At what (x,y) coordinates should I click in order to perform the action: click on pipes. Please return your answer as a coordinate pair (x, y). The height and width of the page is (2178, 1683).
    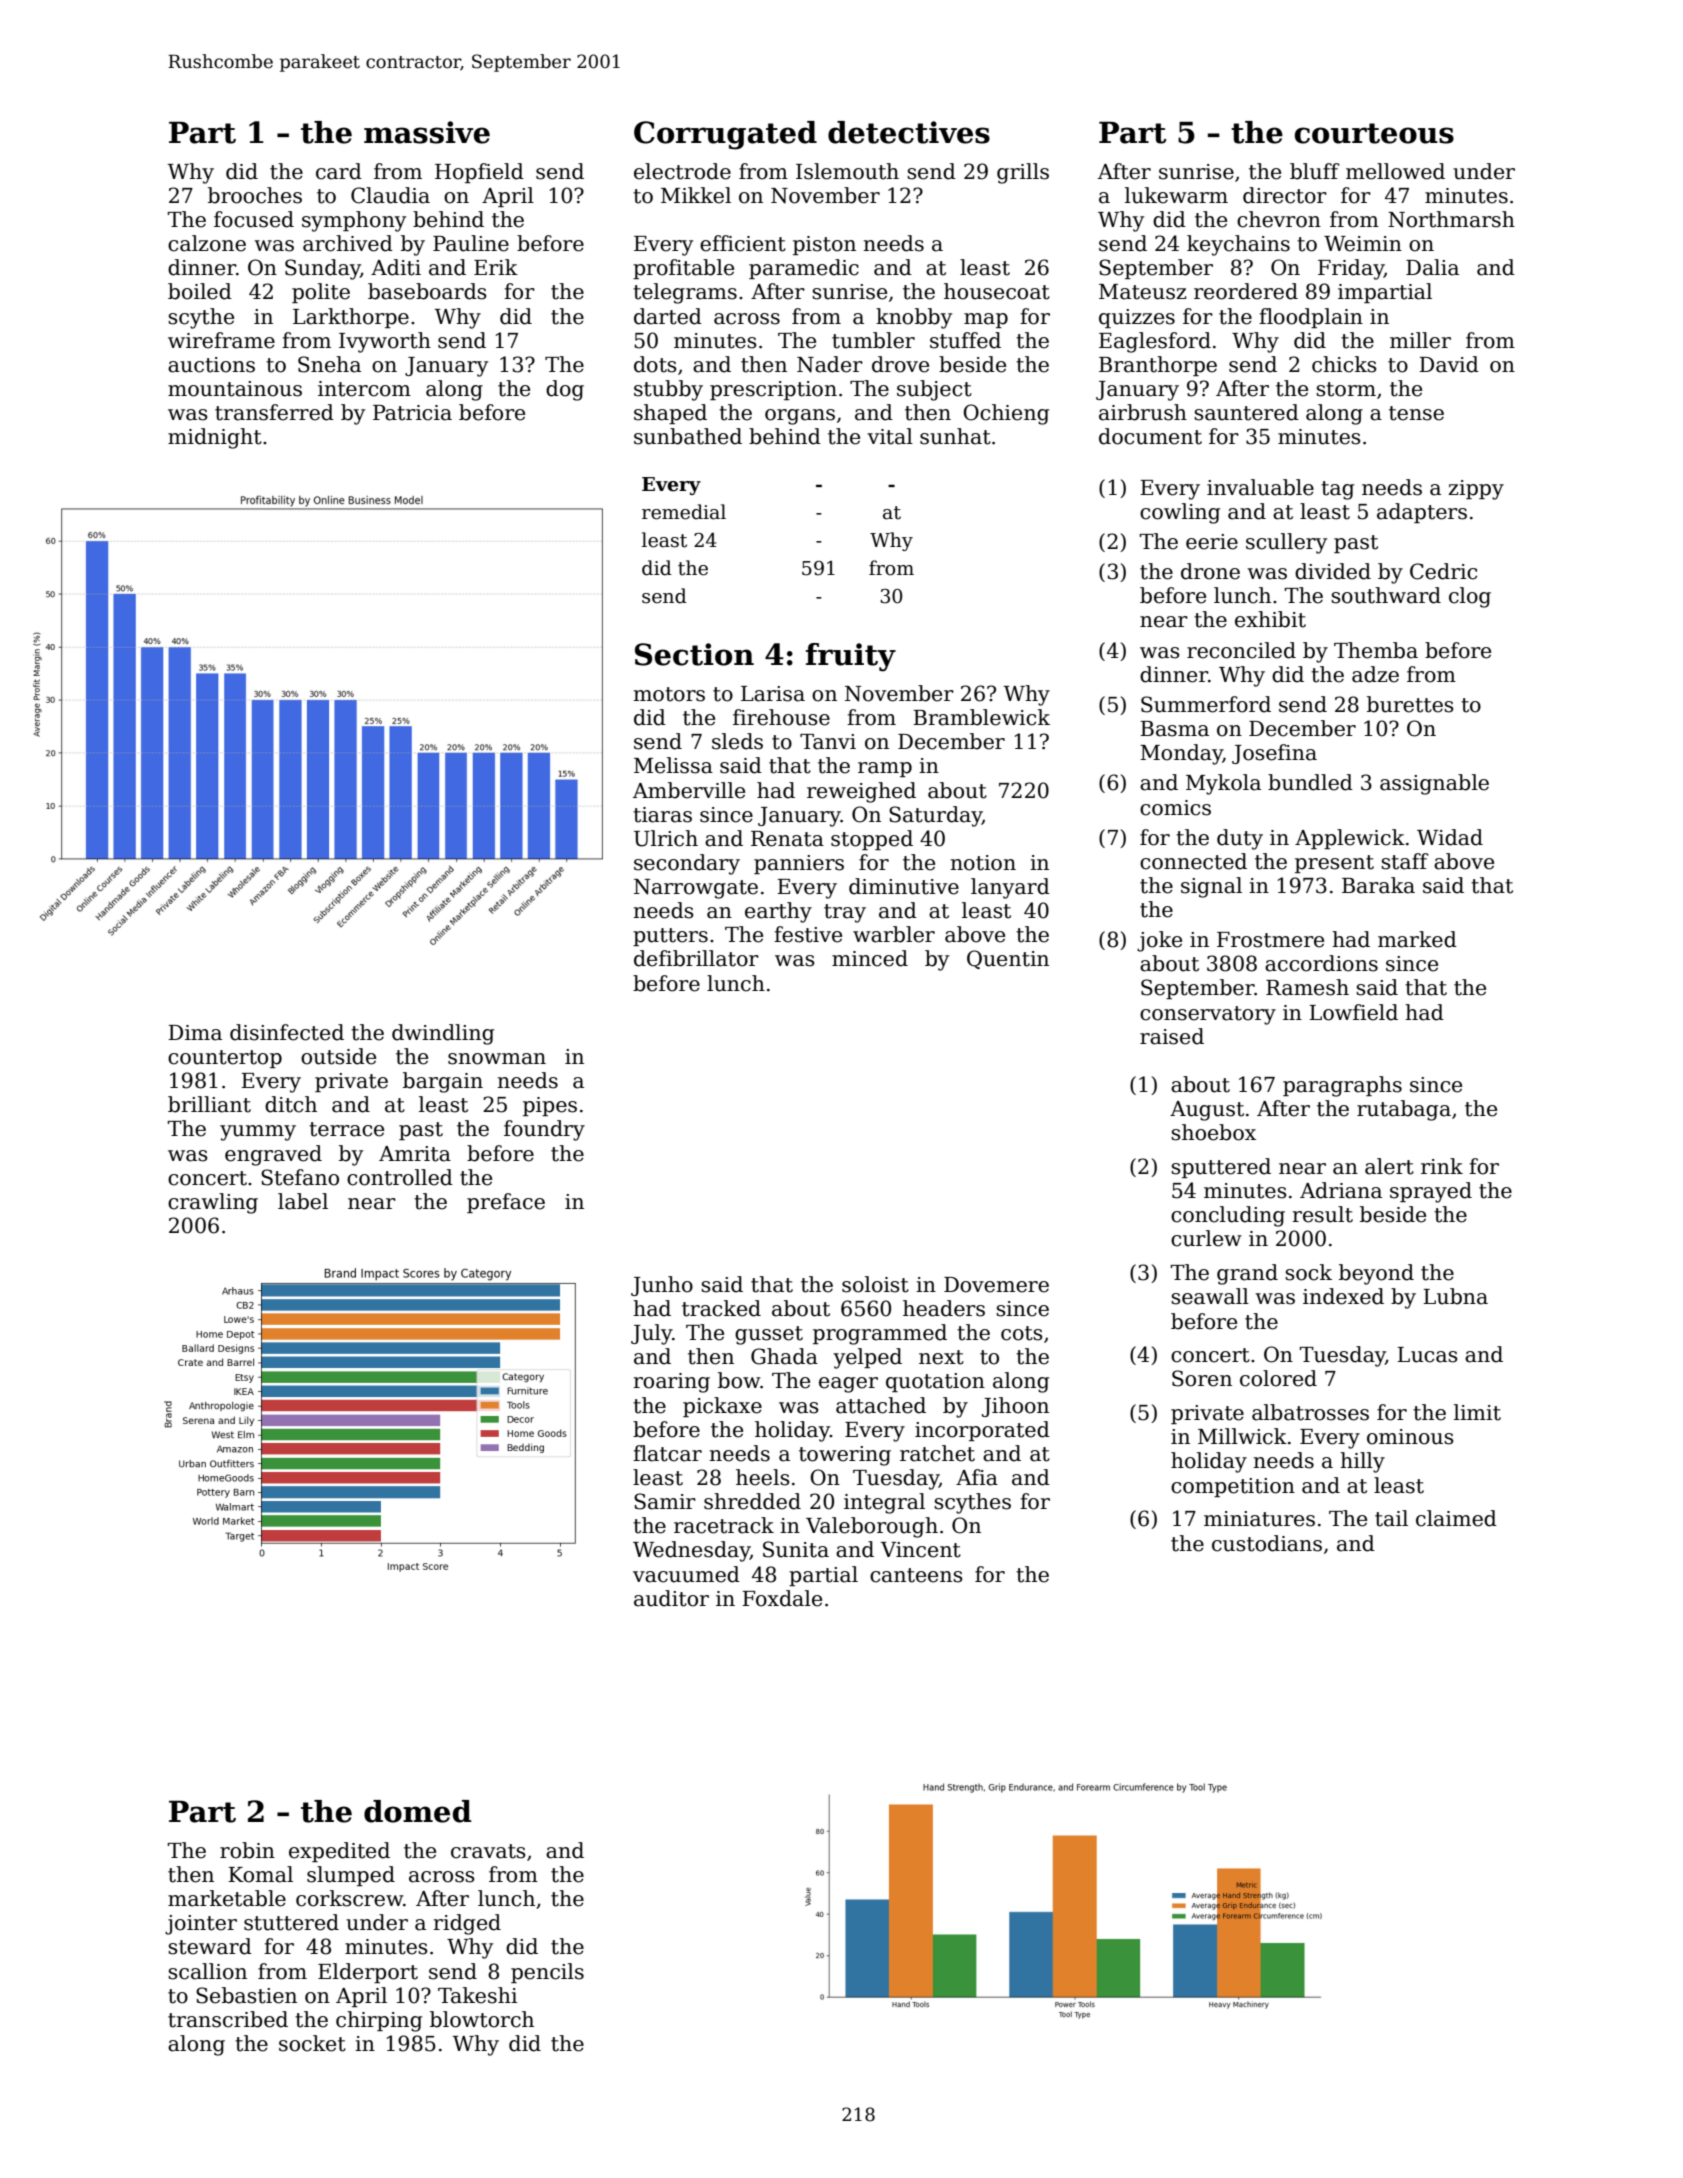
    Looking at the image, I should click on (550, 1106).
